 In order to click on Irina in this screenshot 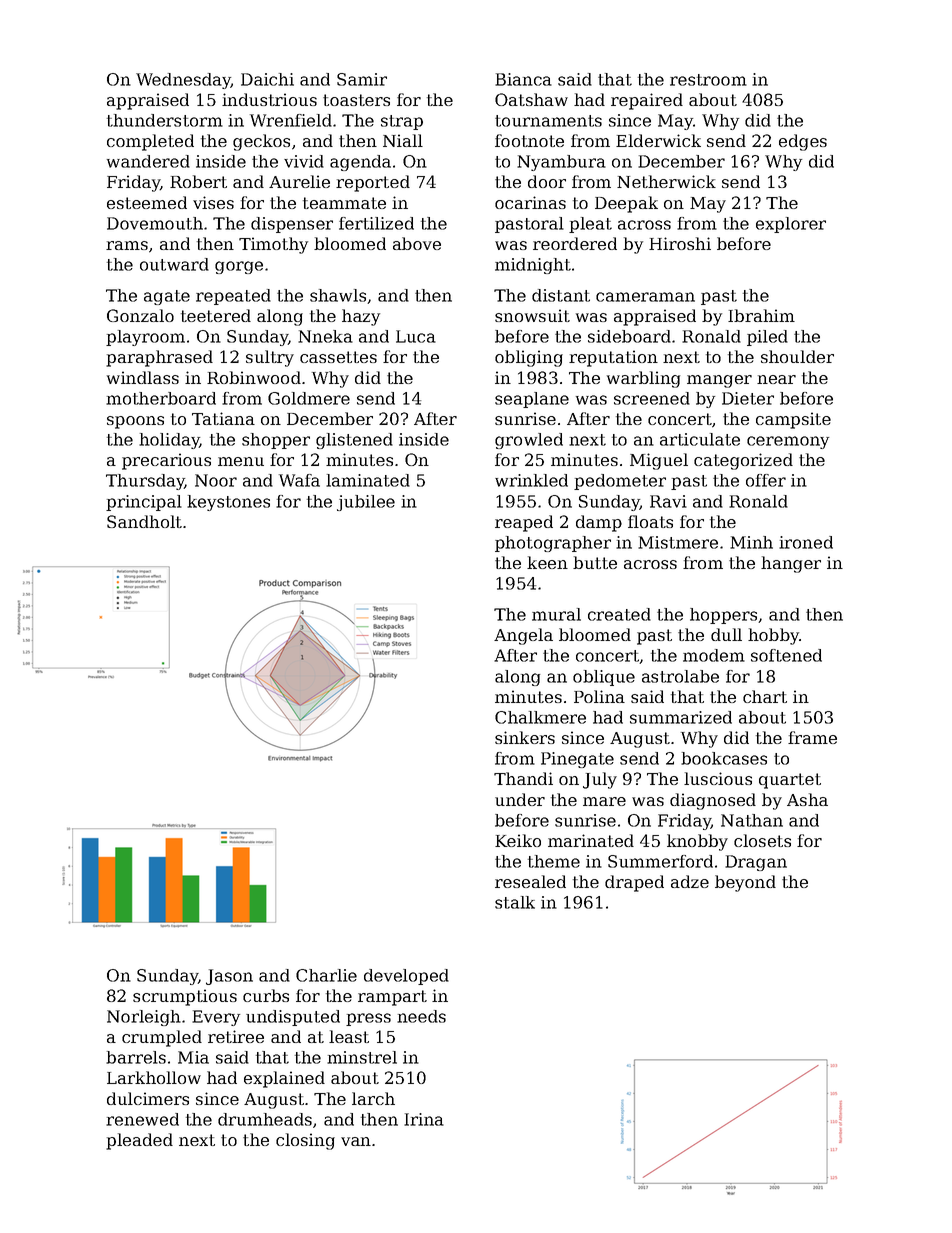, I will do `click(424, 1119)`.
